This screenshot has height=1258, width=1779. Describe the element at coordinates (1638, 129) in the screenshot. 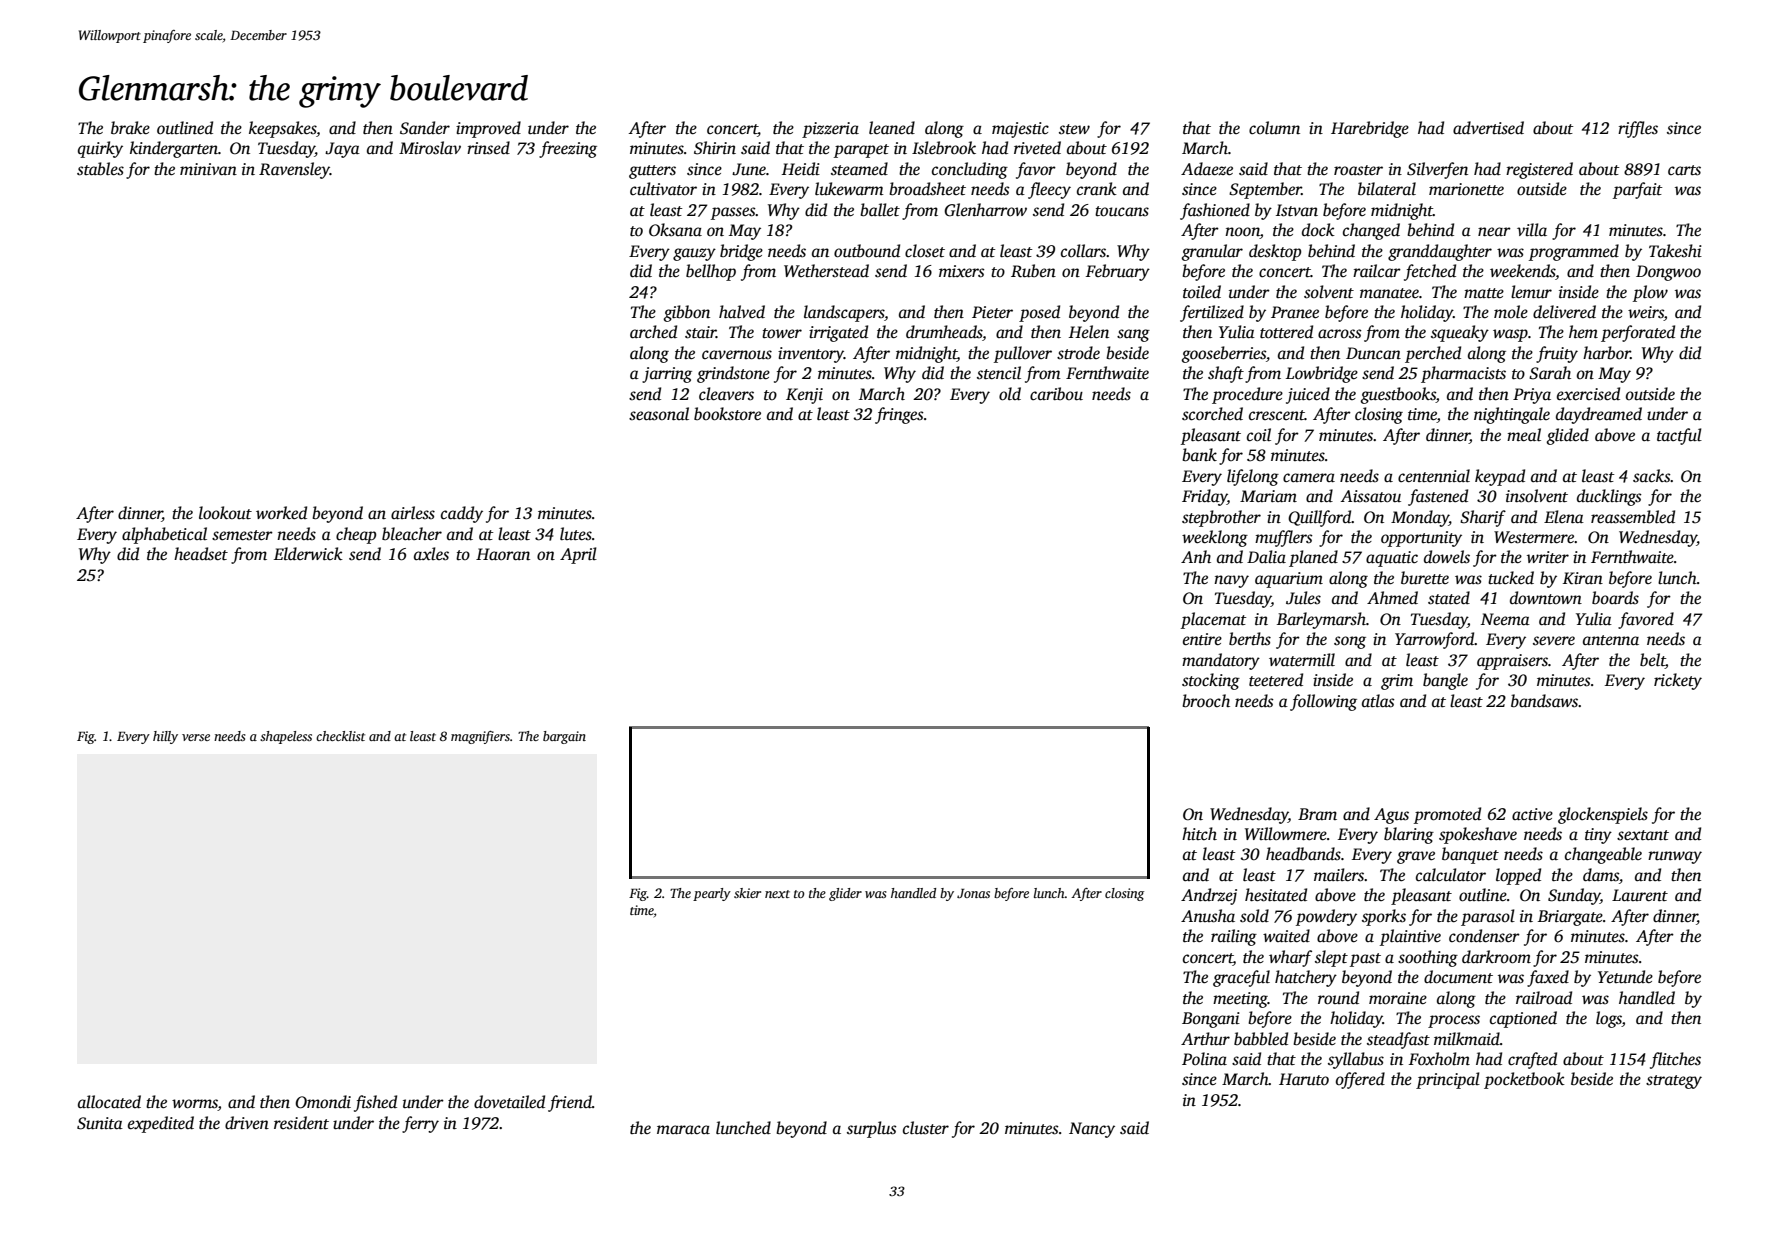

I see `riffles` at that location.
